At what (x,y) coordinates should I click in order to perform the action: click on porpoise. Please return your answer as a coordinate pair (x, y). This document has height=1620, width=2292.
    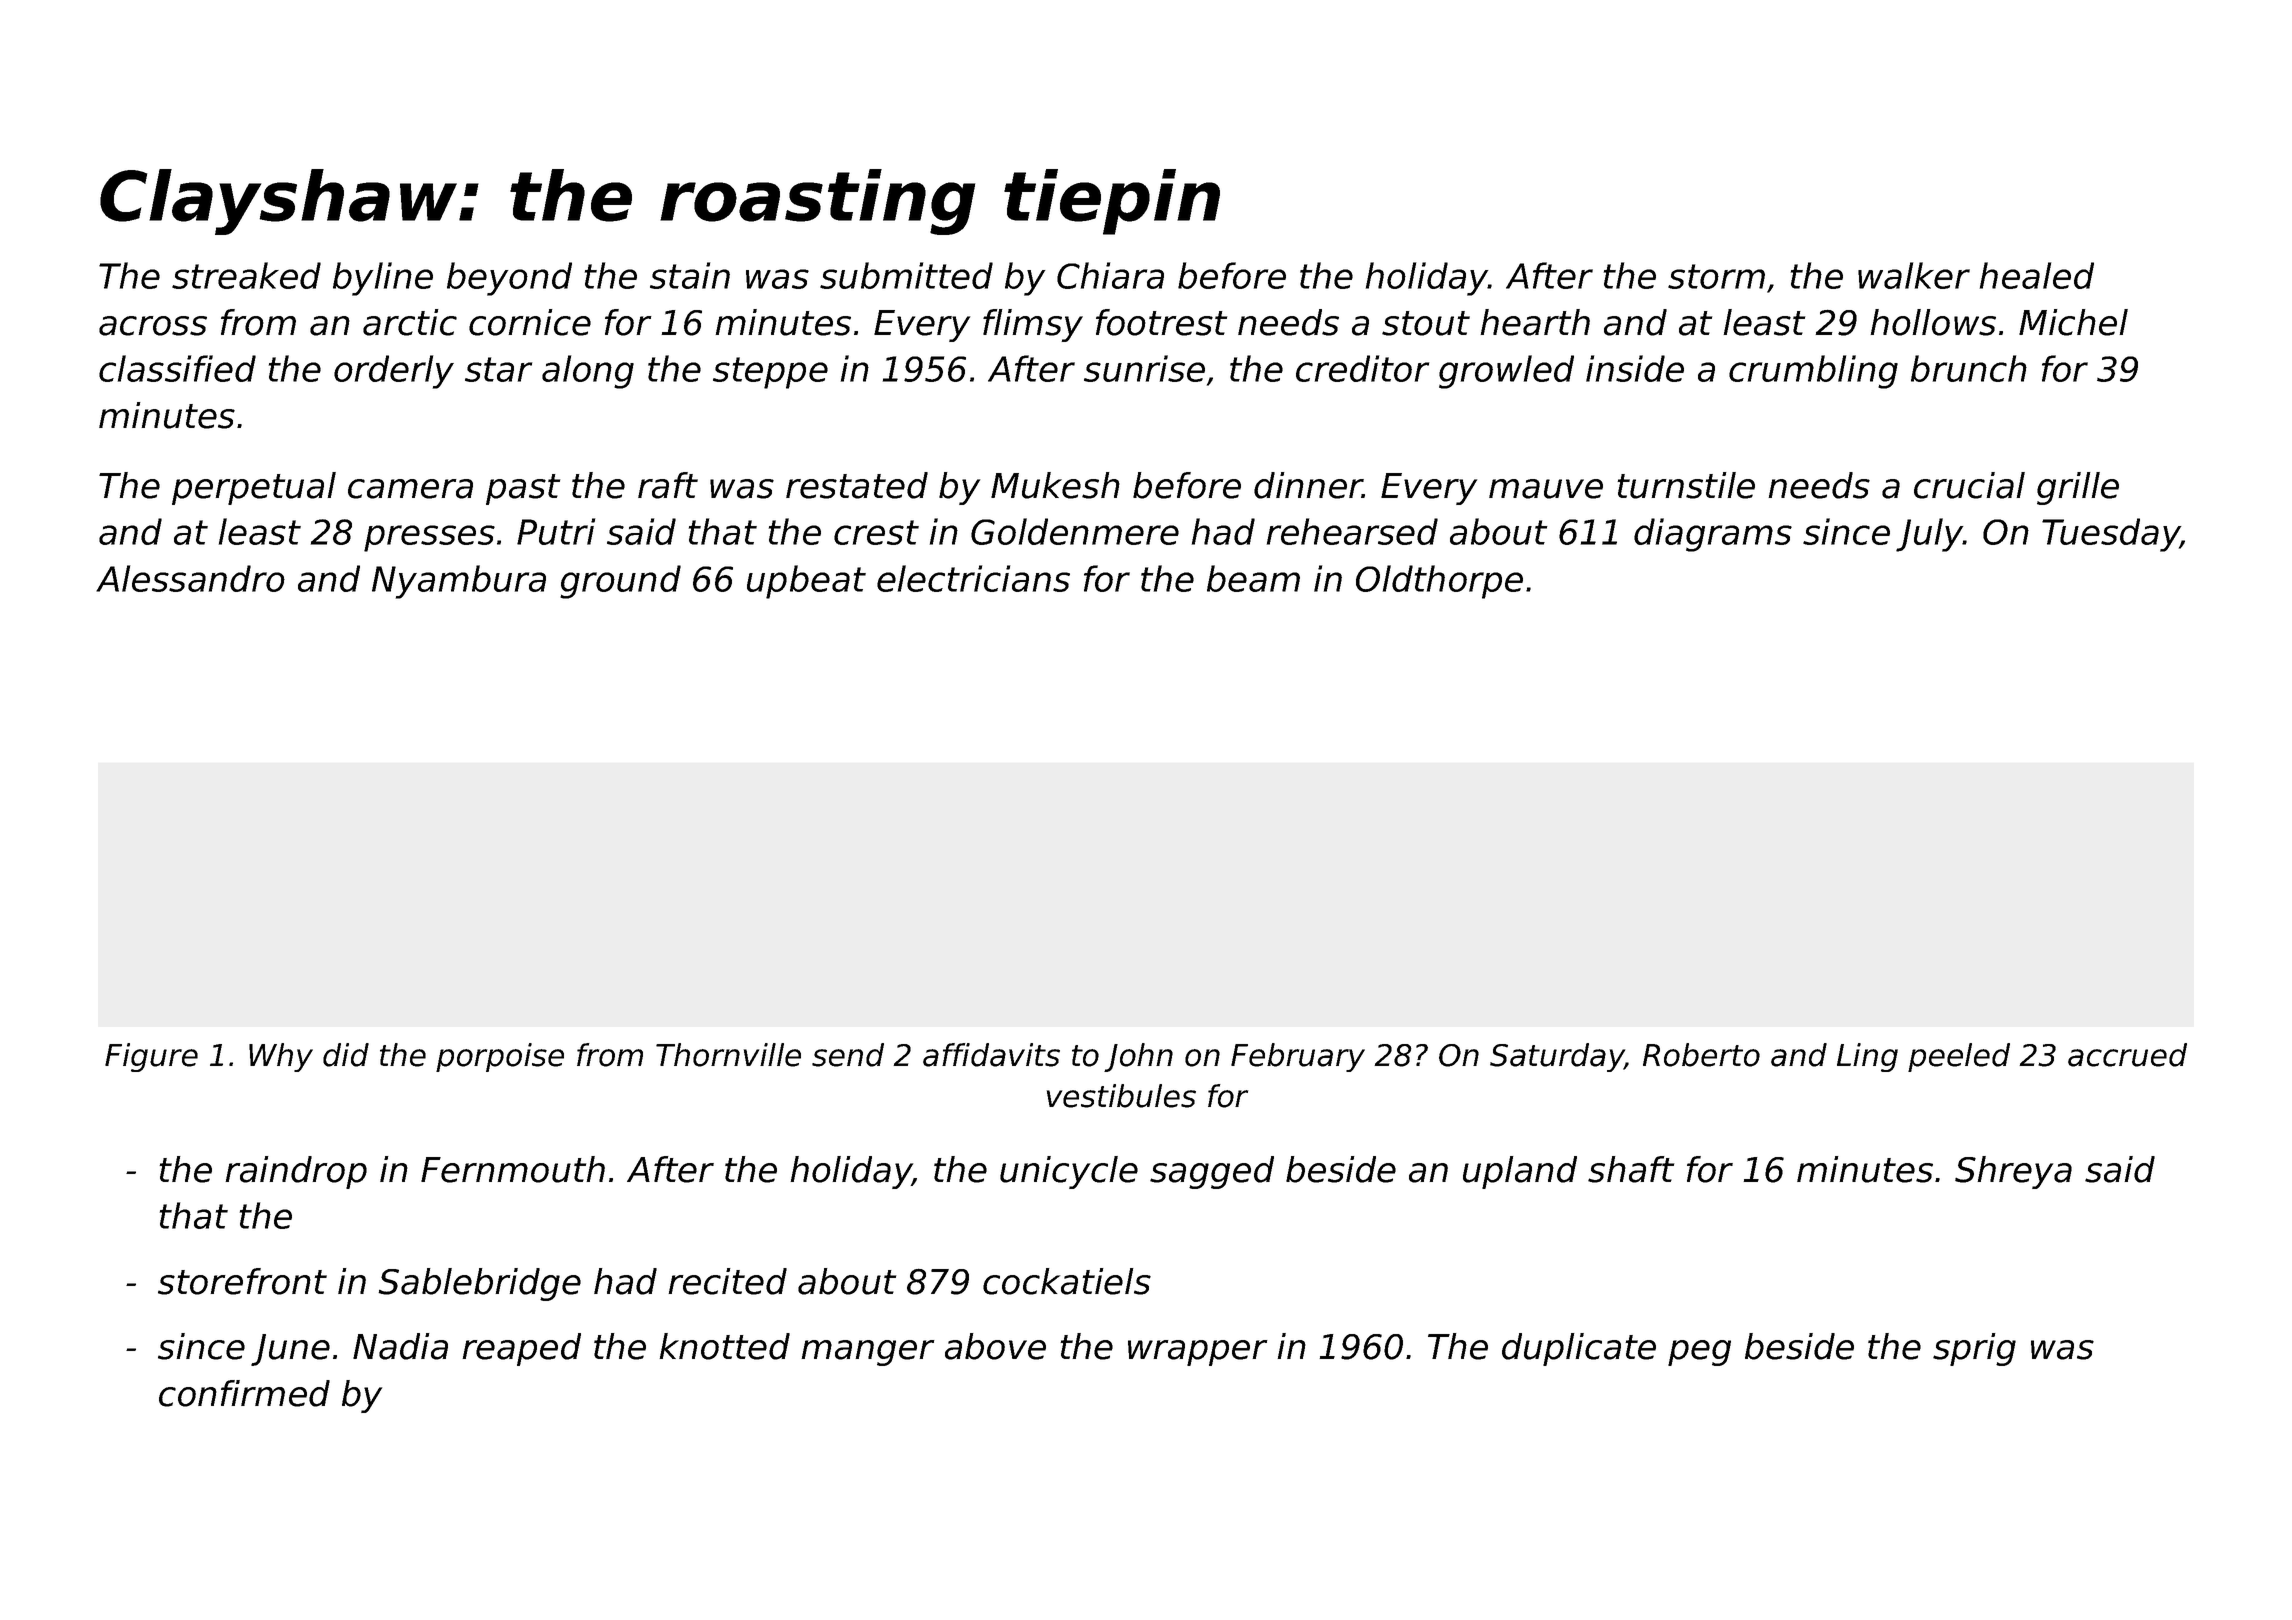
    Looking at the image, I should click on (500, 1057).
